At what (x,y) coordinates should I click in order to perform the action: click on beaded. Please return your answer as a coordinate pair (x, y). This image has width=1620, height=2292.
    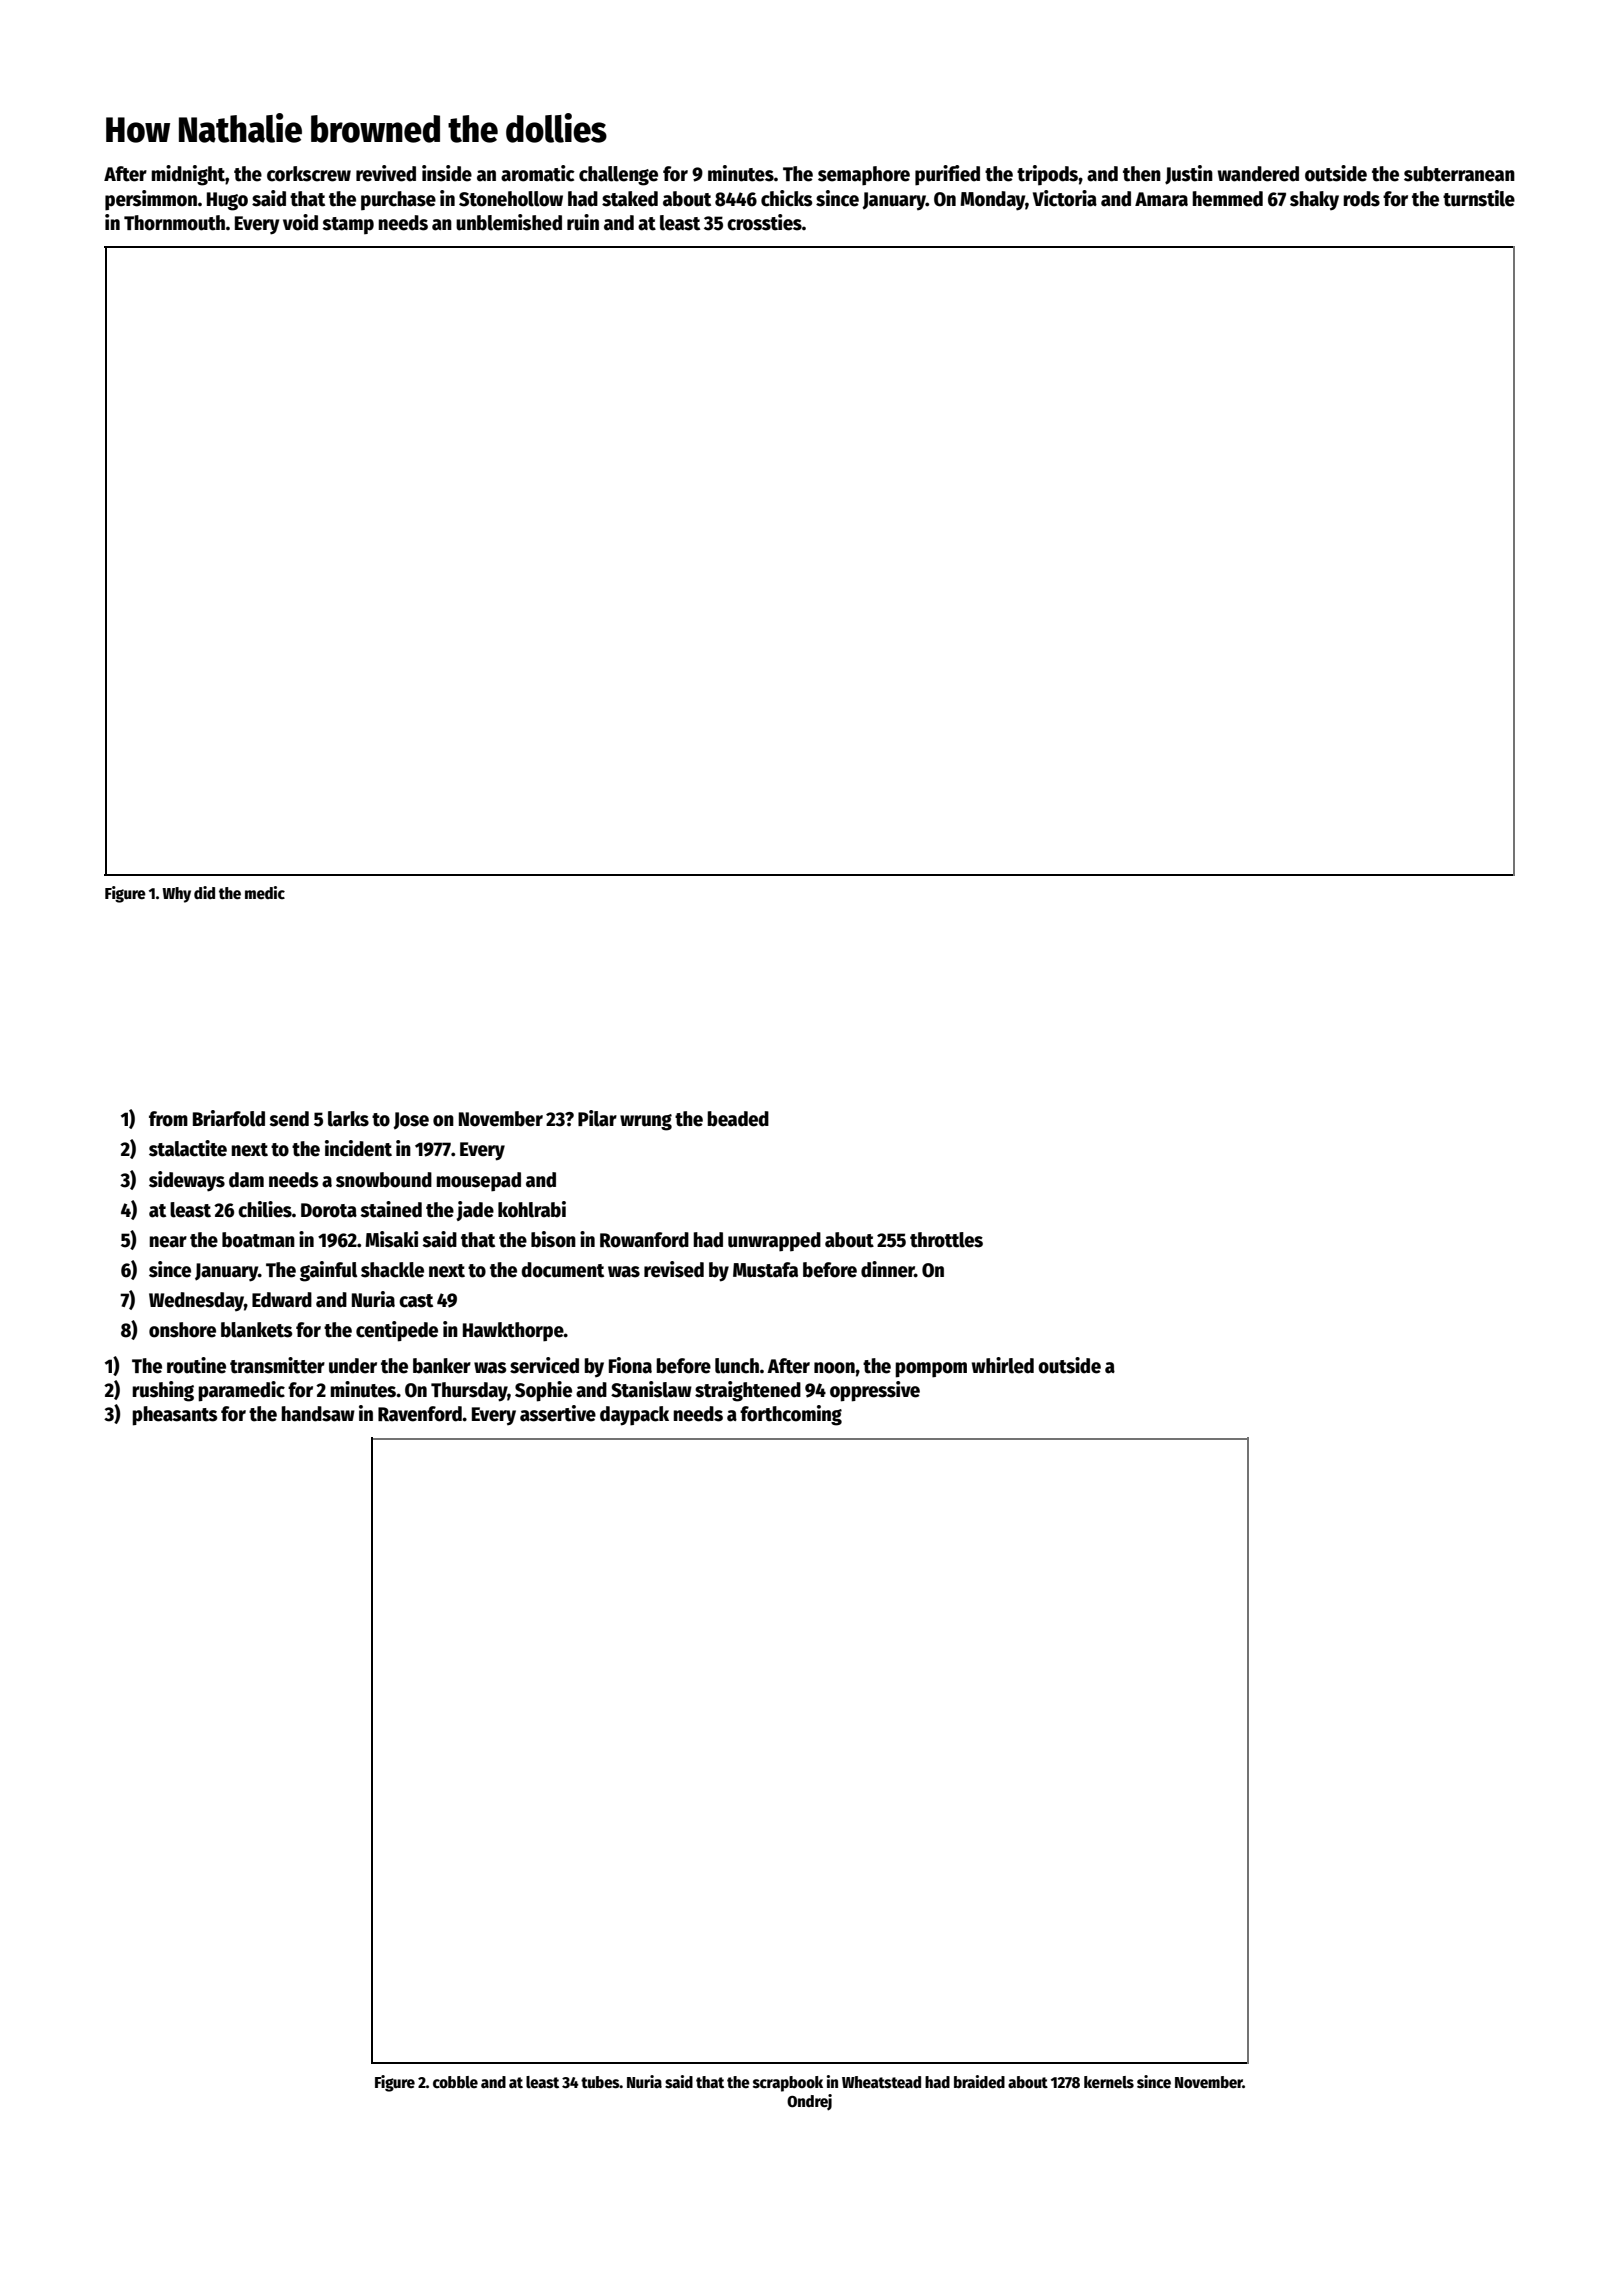
    Looking at the image, I should click on (738, 1119).
